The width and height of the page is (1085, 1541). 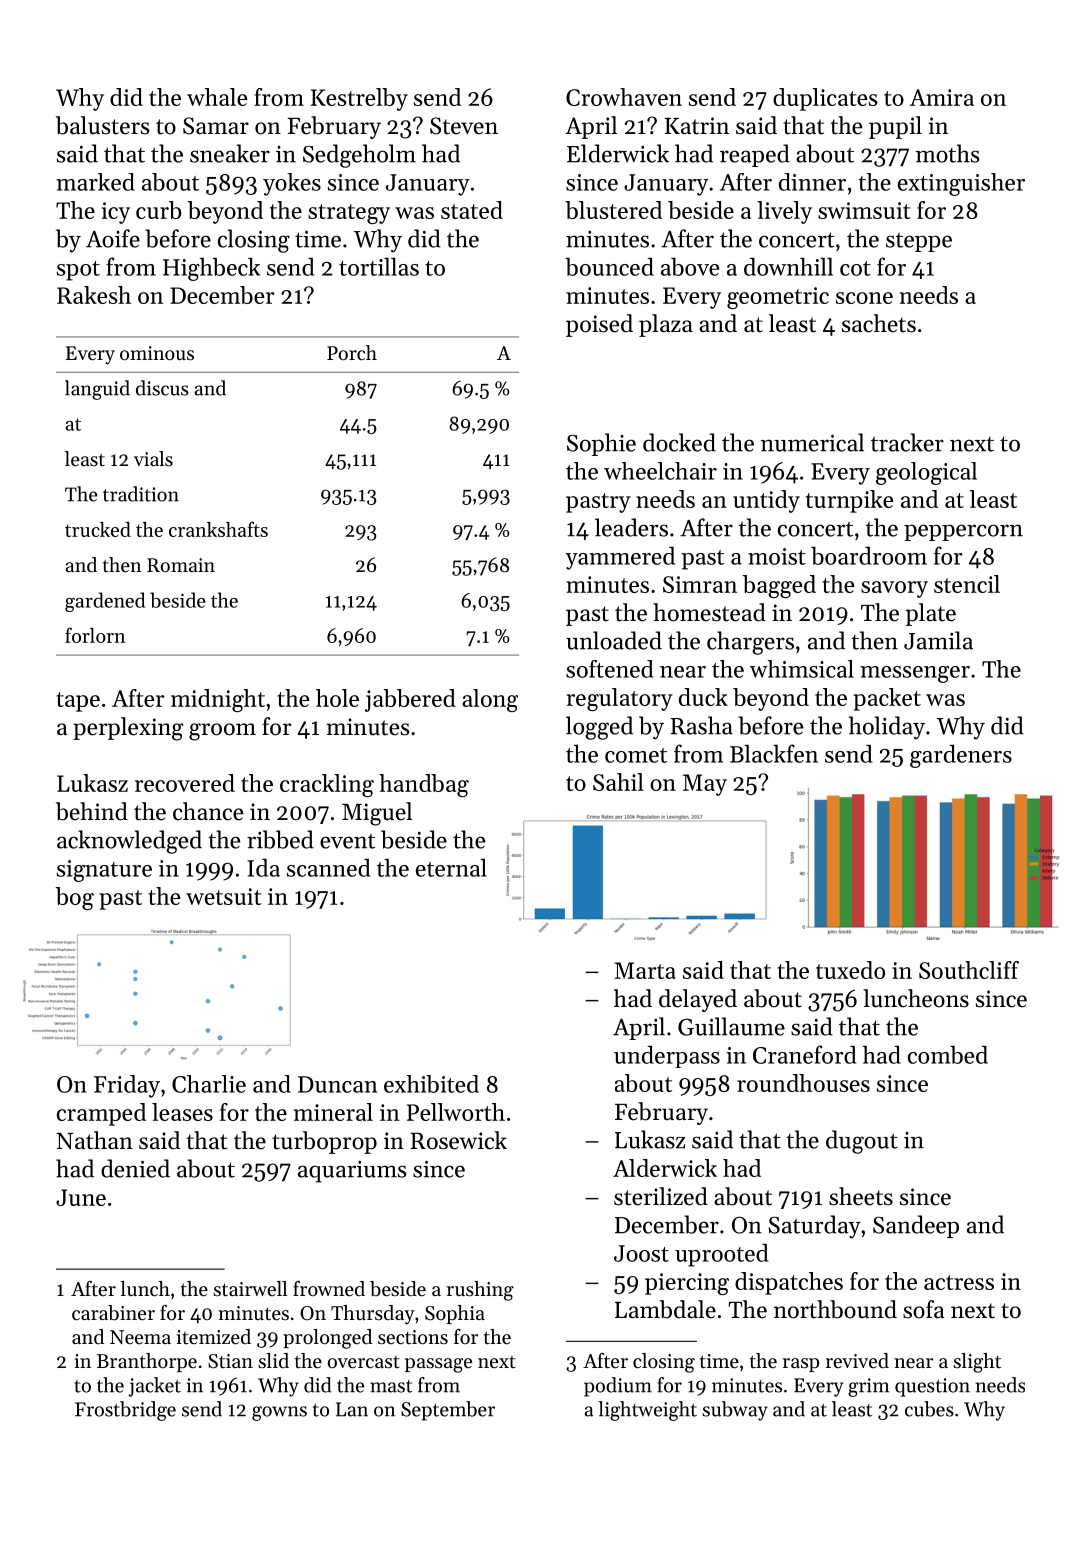 What do you see at coordinates (337, 1084) in the page?
I see `Duncan` at bounding box center [337, 1084].
